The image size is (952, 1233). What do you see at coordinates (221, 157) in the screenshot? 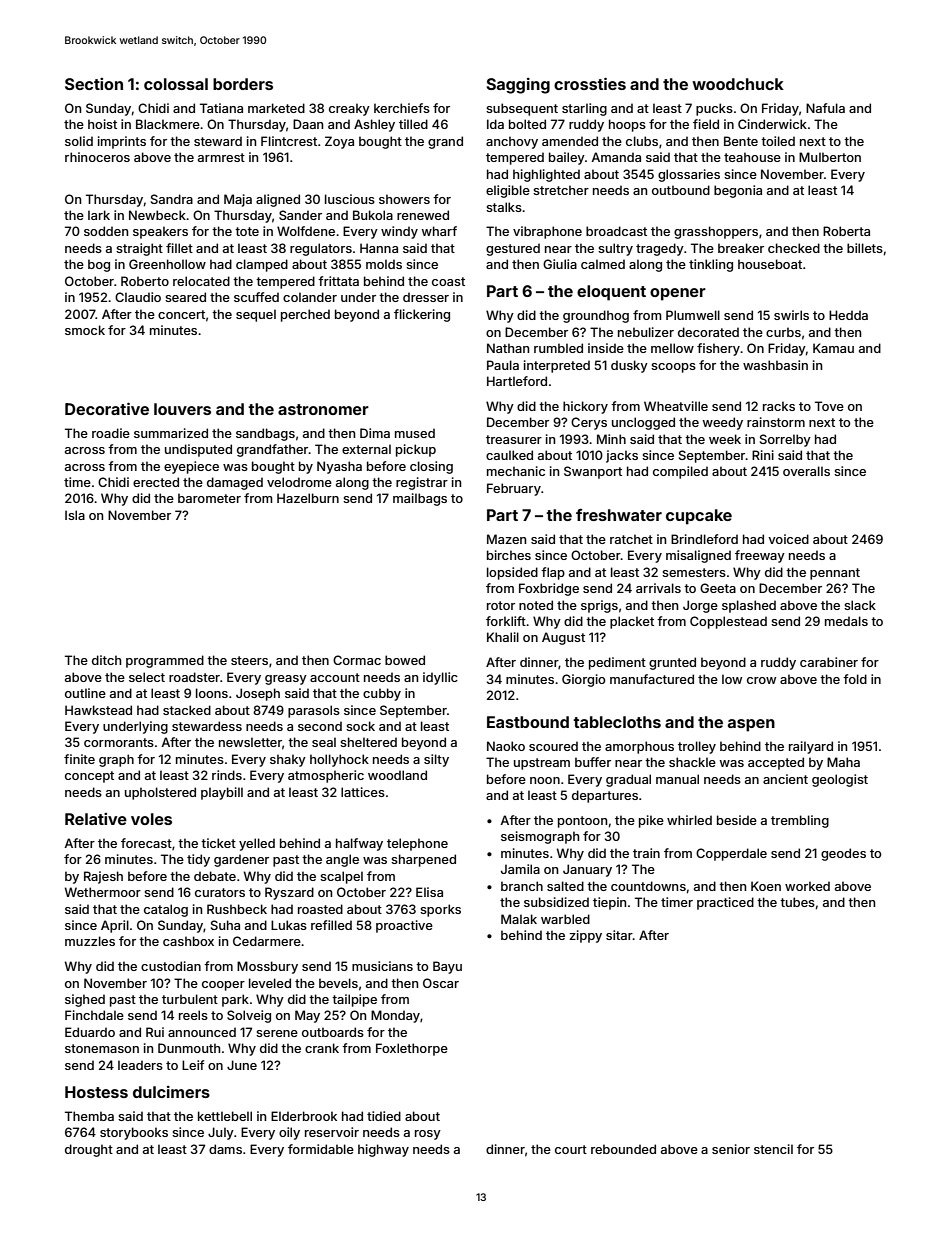
I see `armrest` at bounding box center [221, 157].
